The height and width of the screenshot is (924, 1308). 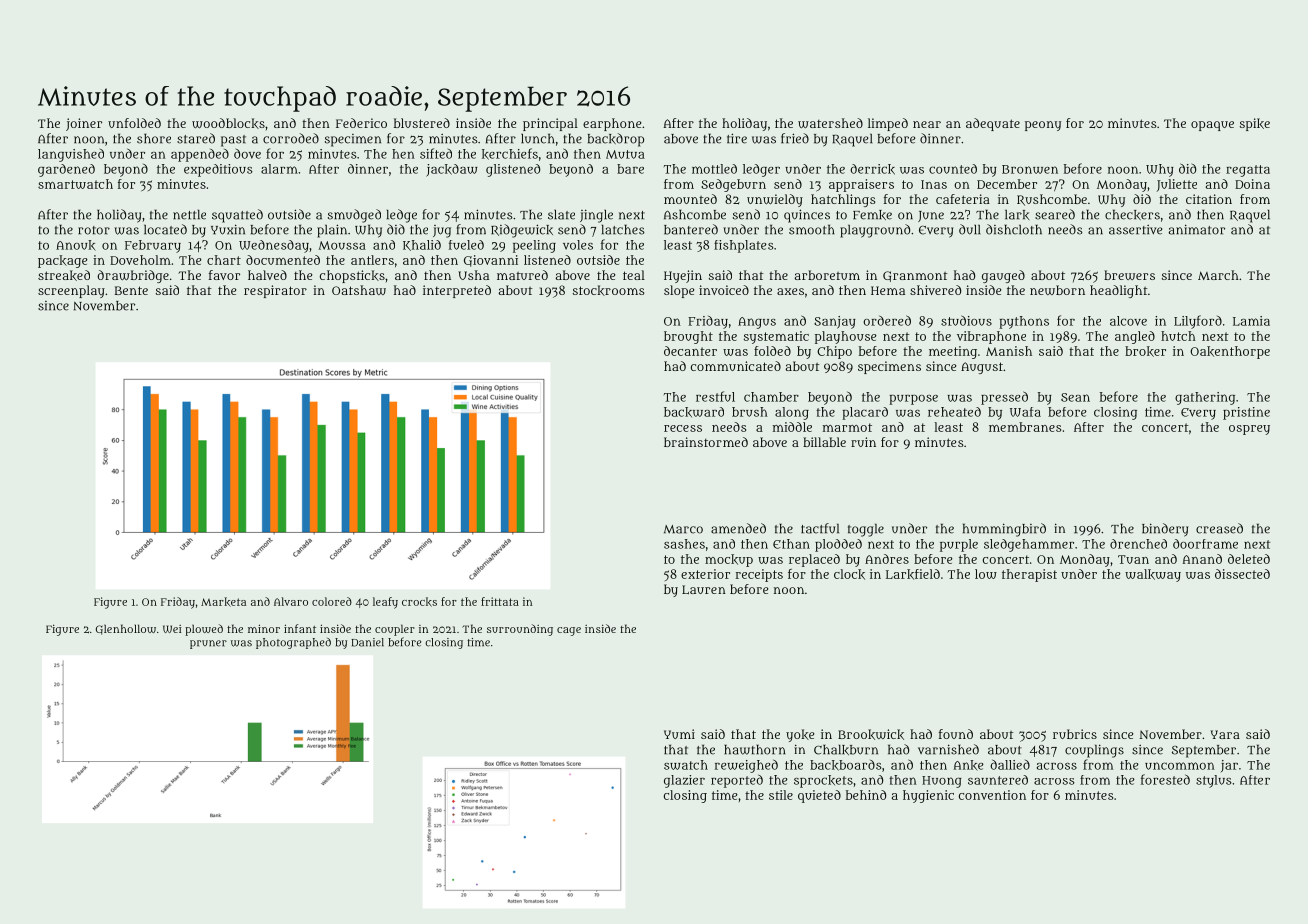 What do you see at coordinates (684, 781) in the screenshot?
I see `glazier` at bounding box center [684, 781].
